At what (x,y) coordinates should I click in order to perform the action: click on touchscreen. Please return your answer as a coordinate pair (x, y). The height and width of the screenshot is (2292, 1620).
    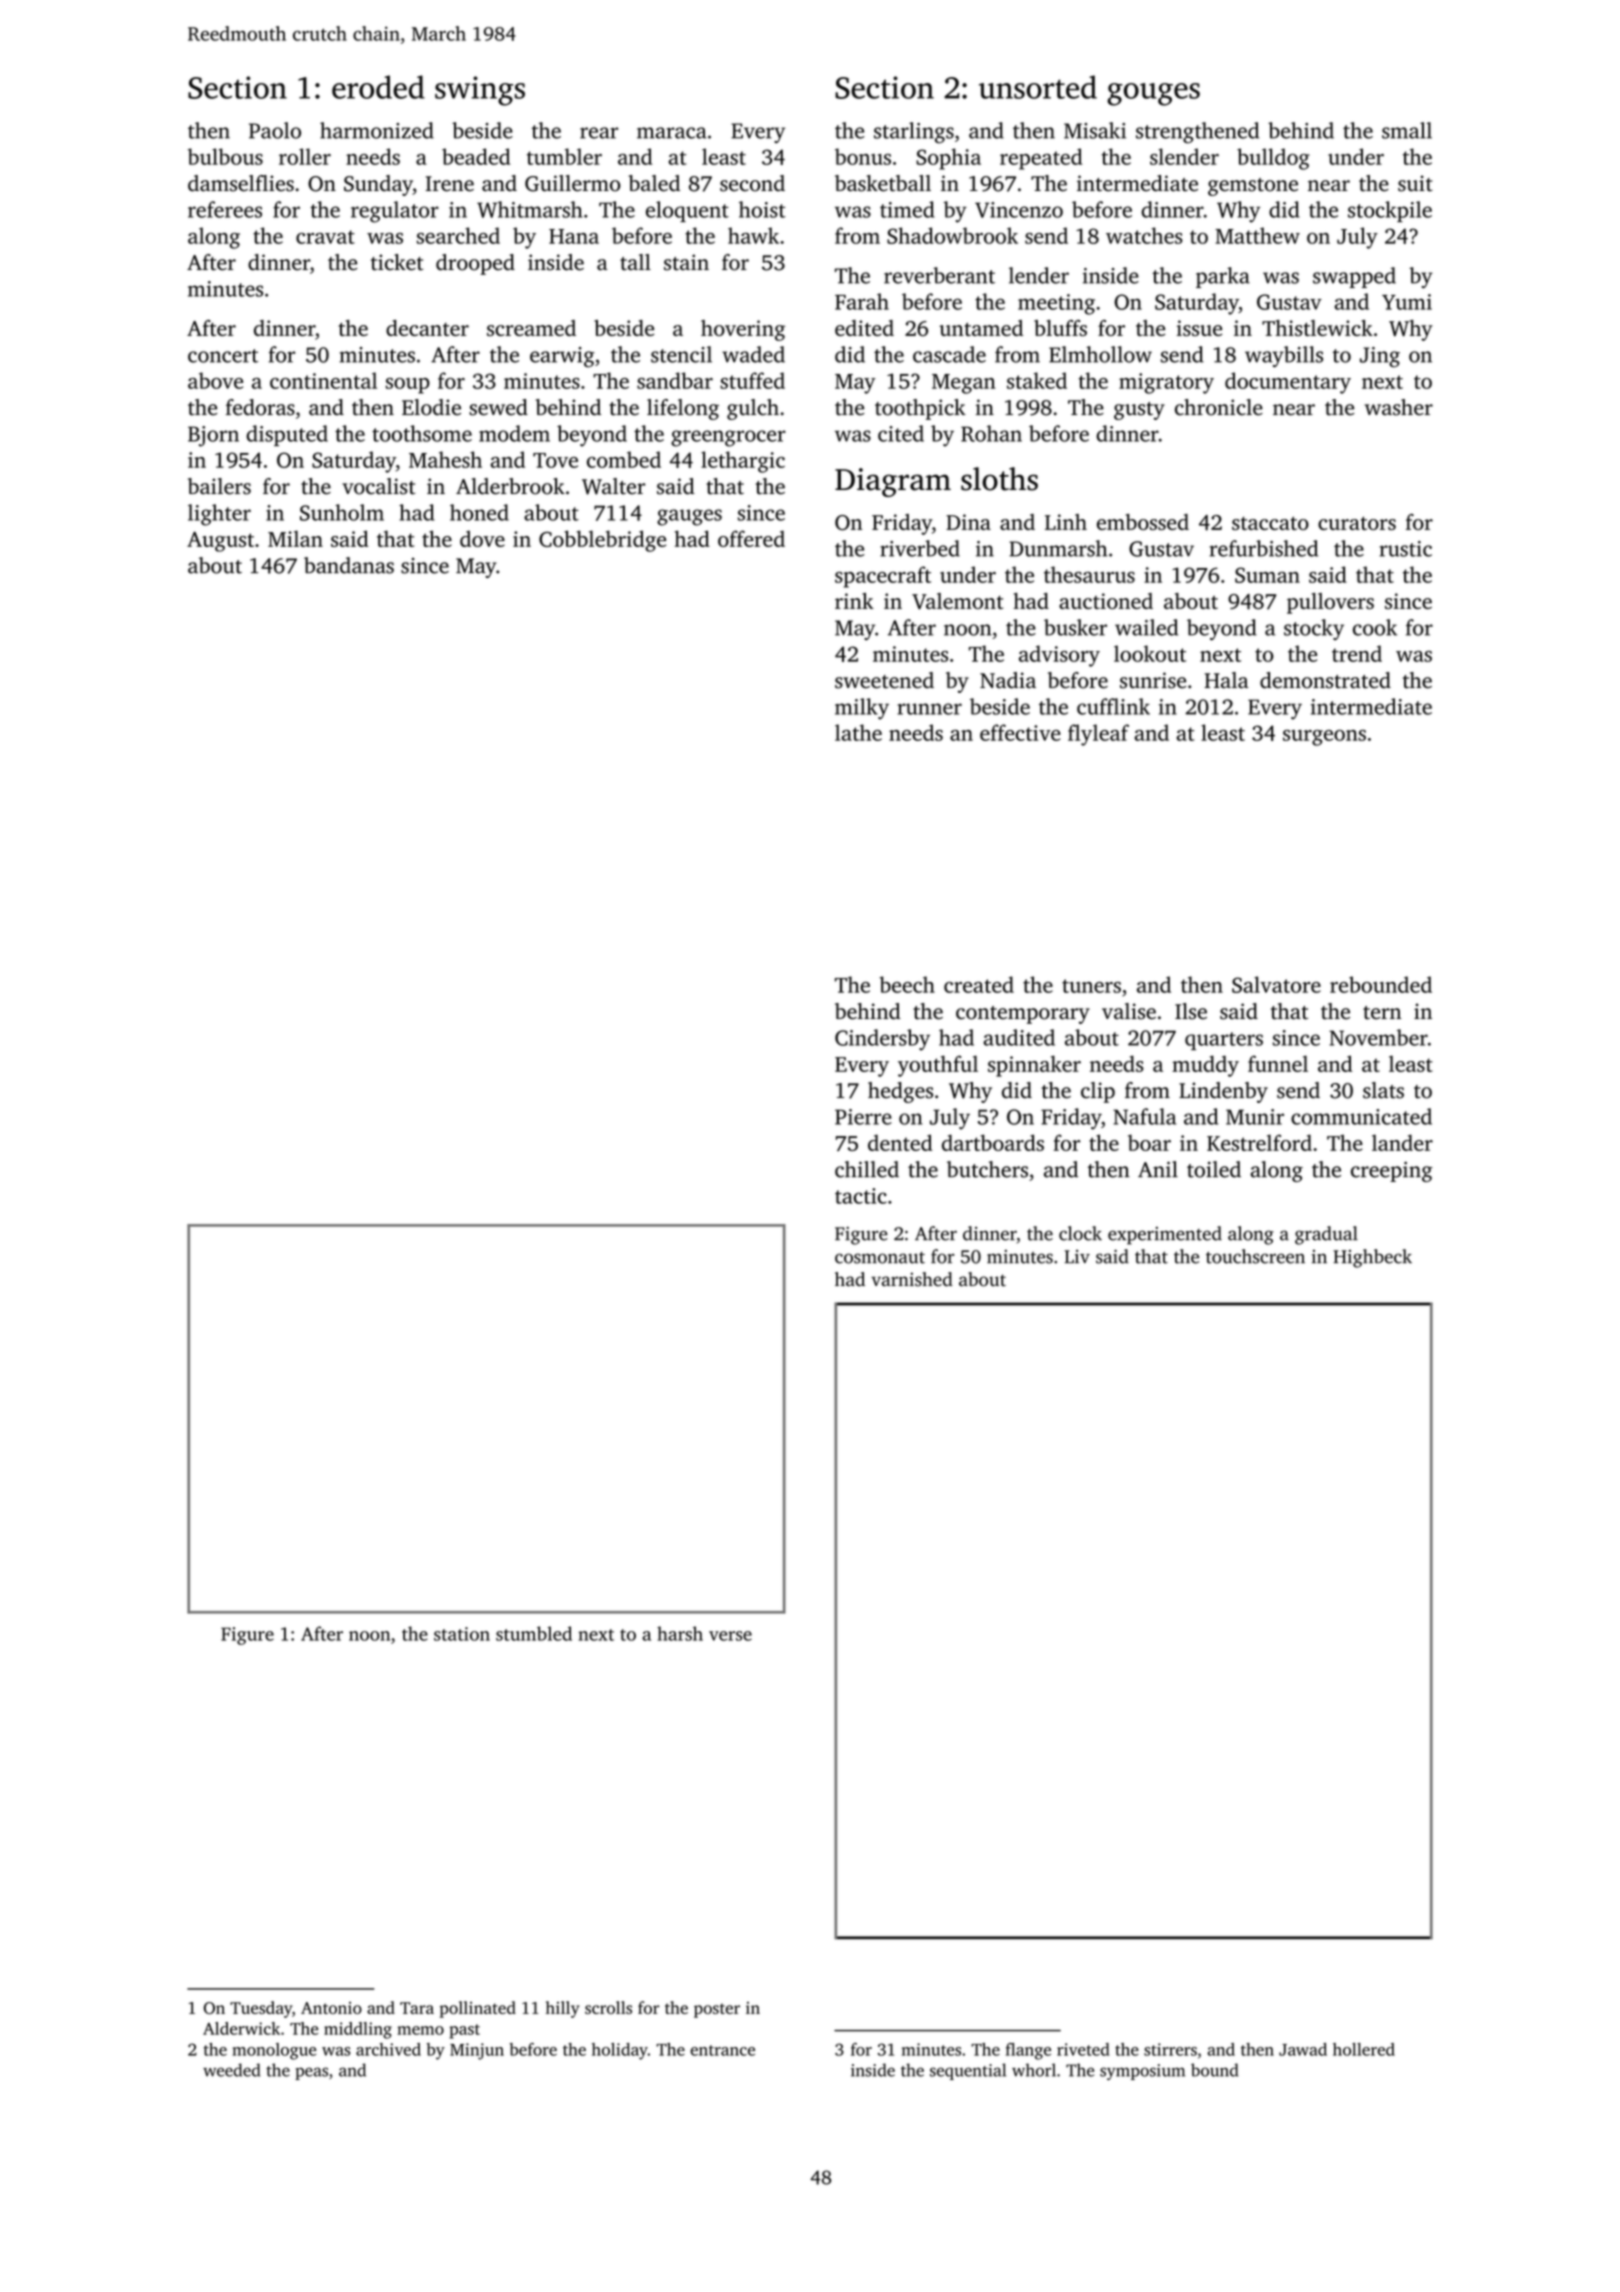
    Looking at the image, I should click on (1255, 1256).
